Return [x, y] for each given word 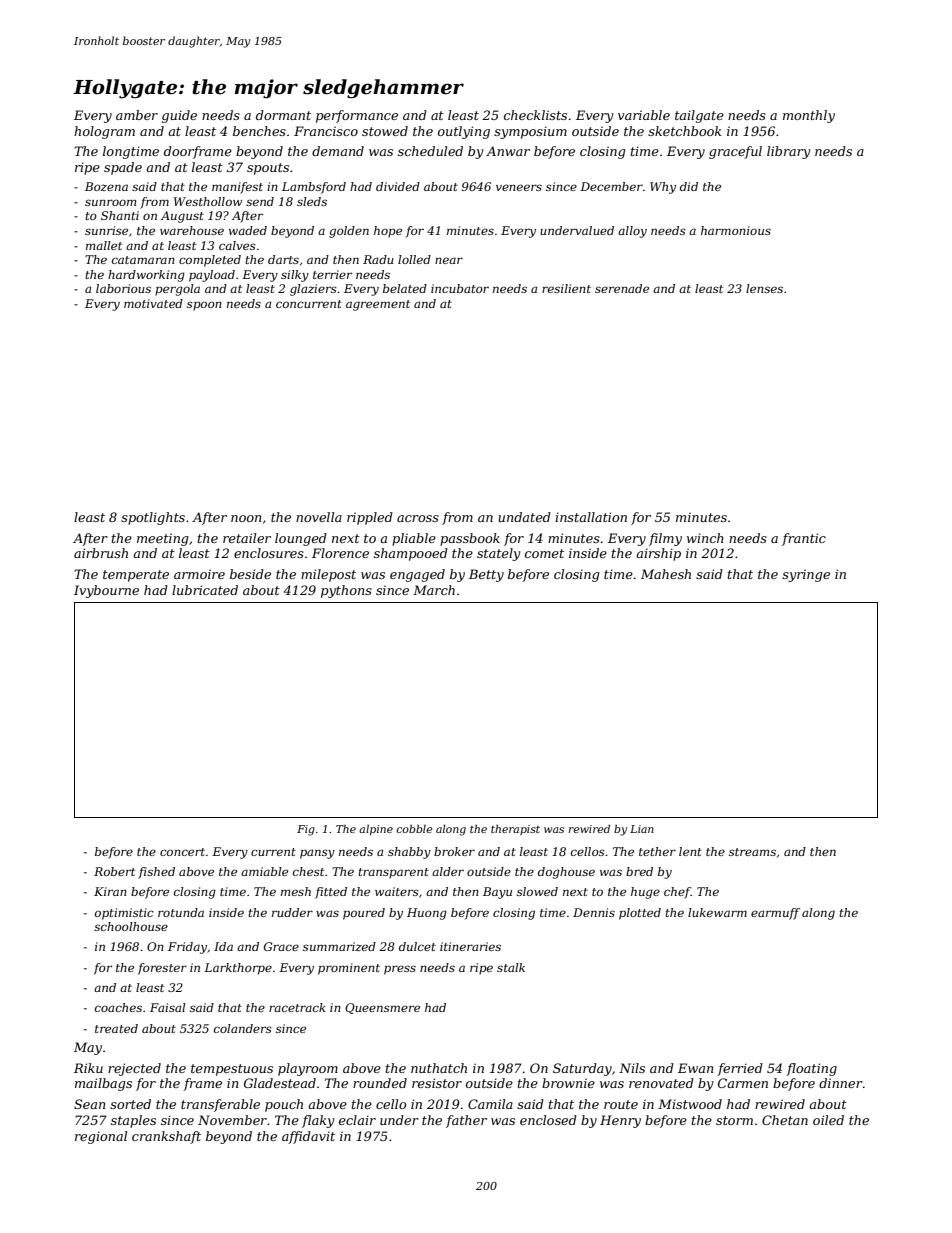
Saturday [582, 1069]
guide [179, 116]
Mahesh [666, 574]
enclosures [269, 553]
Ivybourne [106, 591]
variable [644, 115]
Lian [642, 829]
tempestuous [232, 1070]
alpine [376, 830]
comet [544, 553]
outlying [464, 132]
